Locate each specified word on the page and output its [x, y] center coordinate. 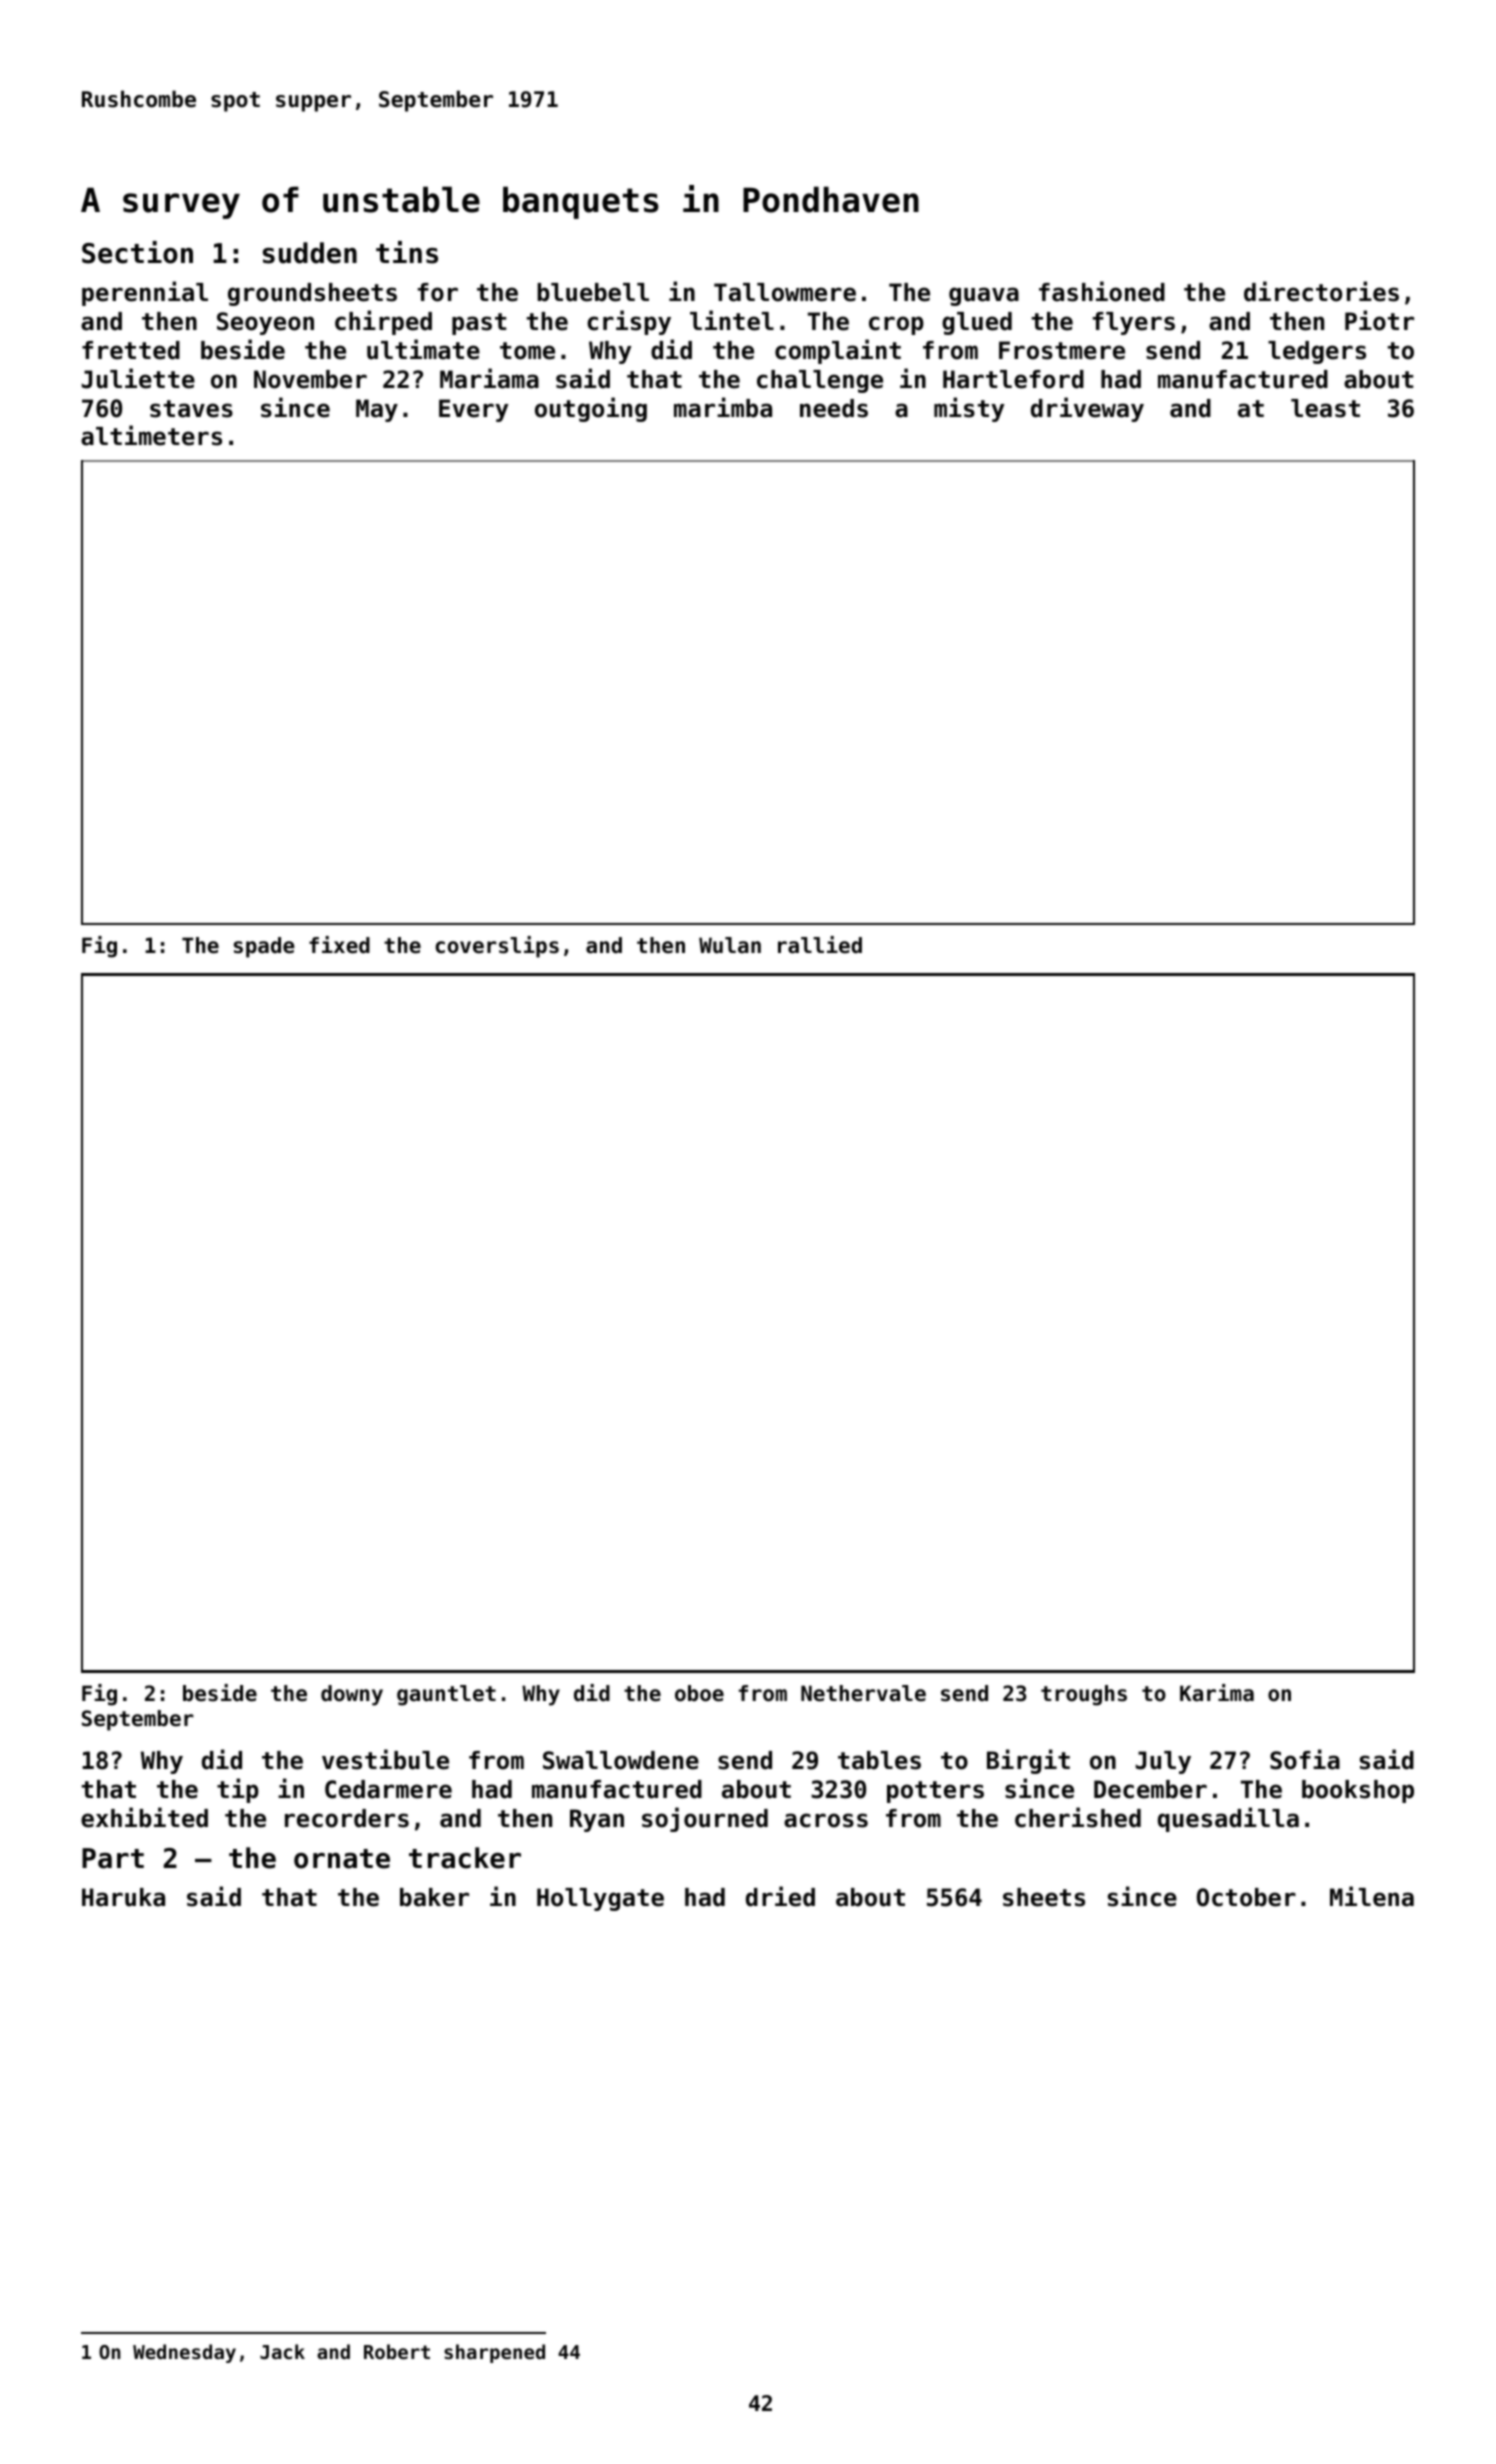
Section [137, 252]
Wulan [730, 945]
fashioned [1102, 291]
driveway [1087, 409]
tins [407, 252]
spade [264, 947]
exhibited [144, 1817]
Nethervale [863, 1693]
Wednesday [184, 2353]
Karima [1217, 1693]
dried [780, 1896]
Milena [1372, 1896]
